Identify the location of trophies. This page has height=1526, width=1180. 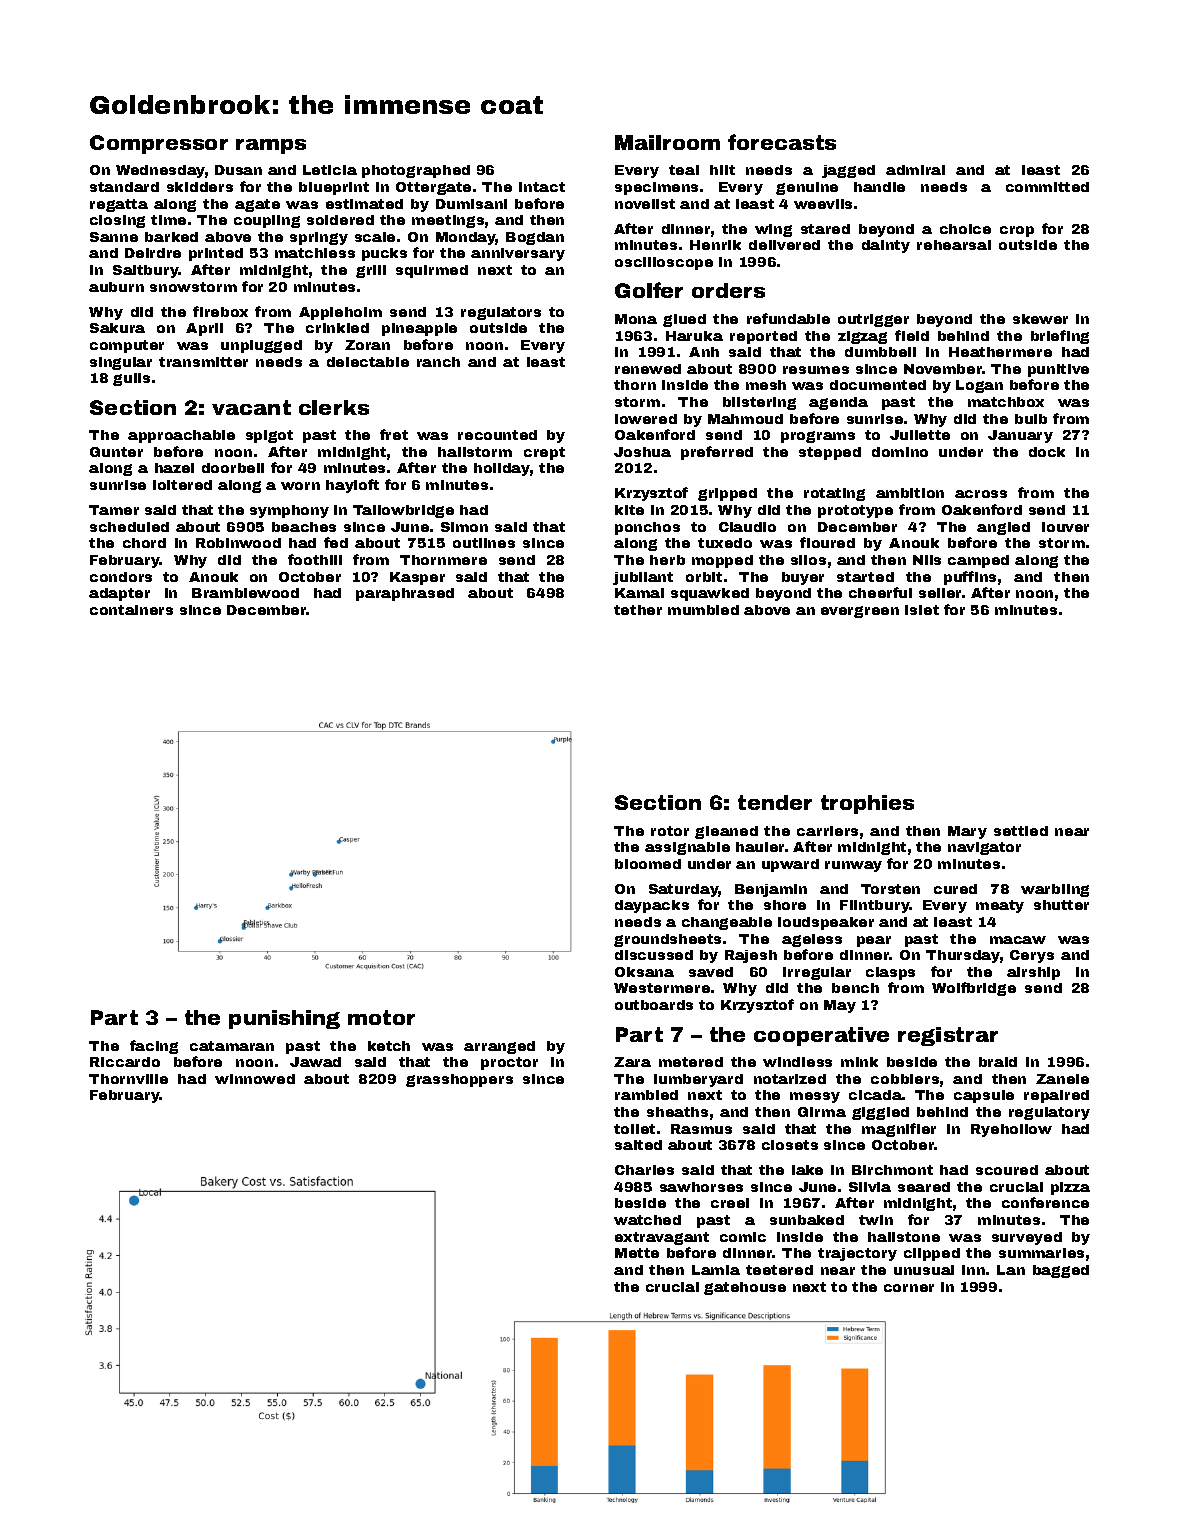
(867, 804).
